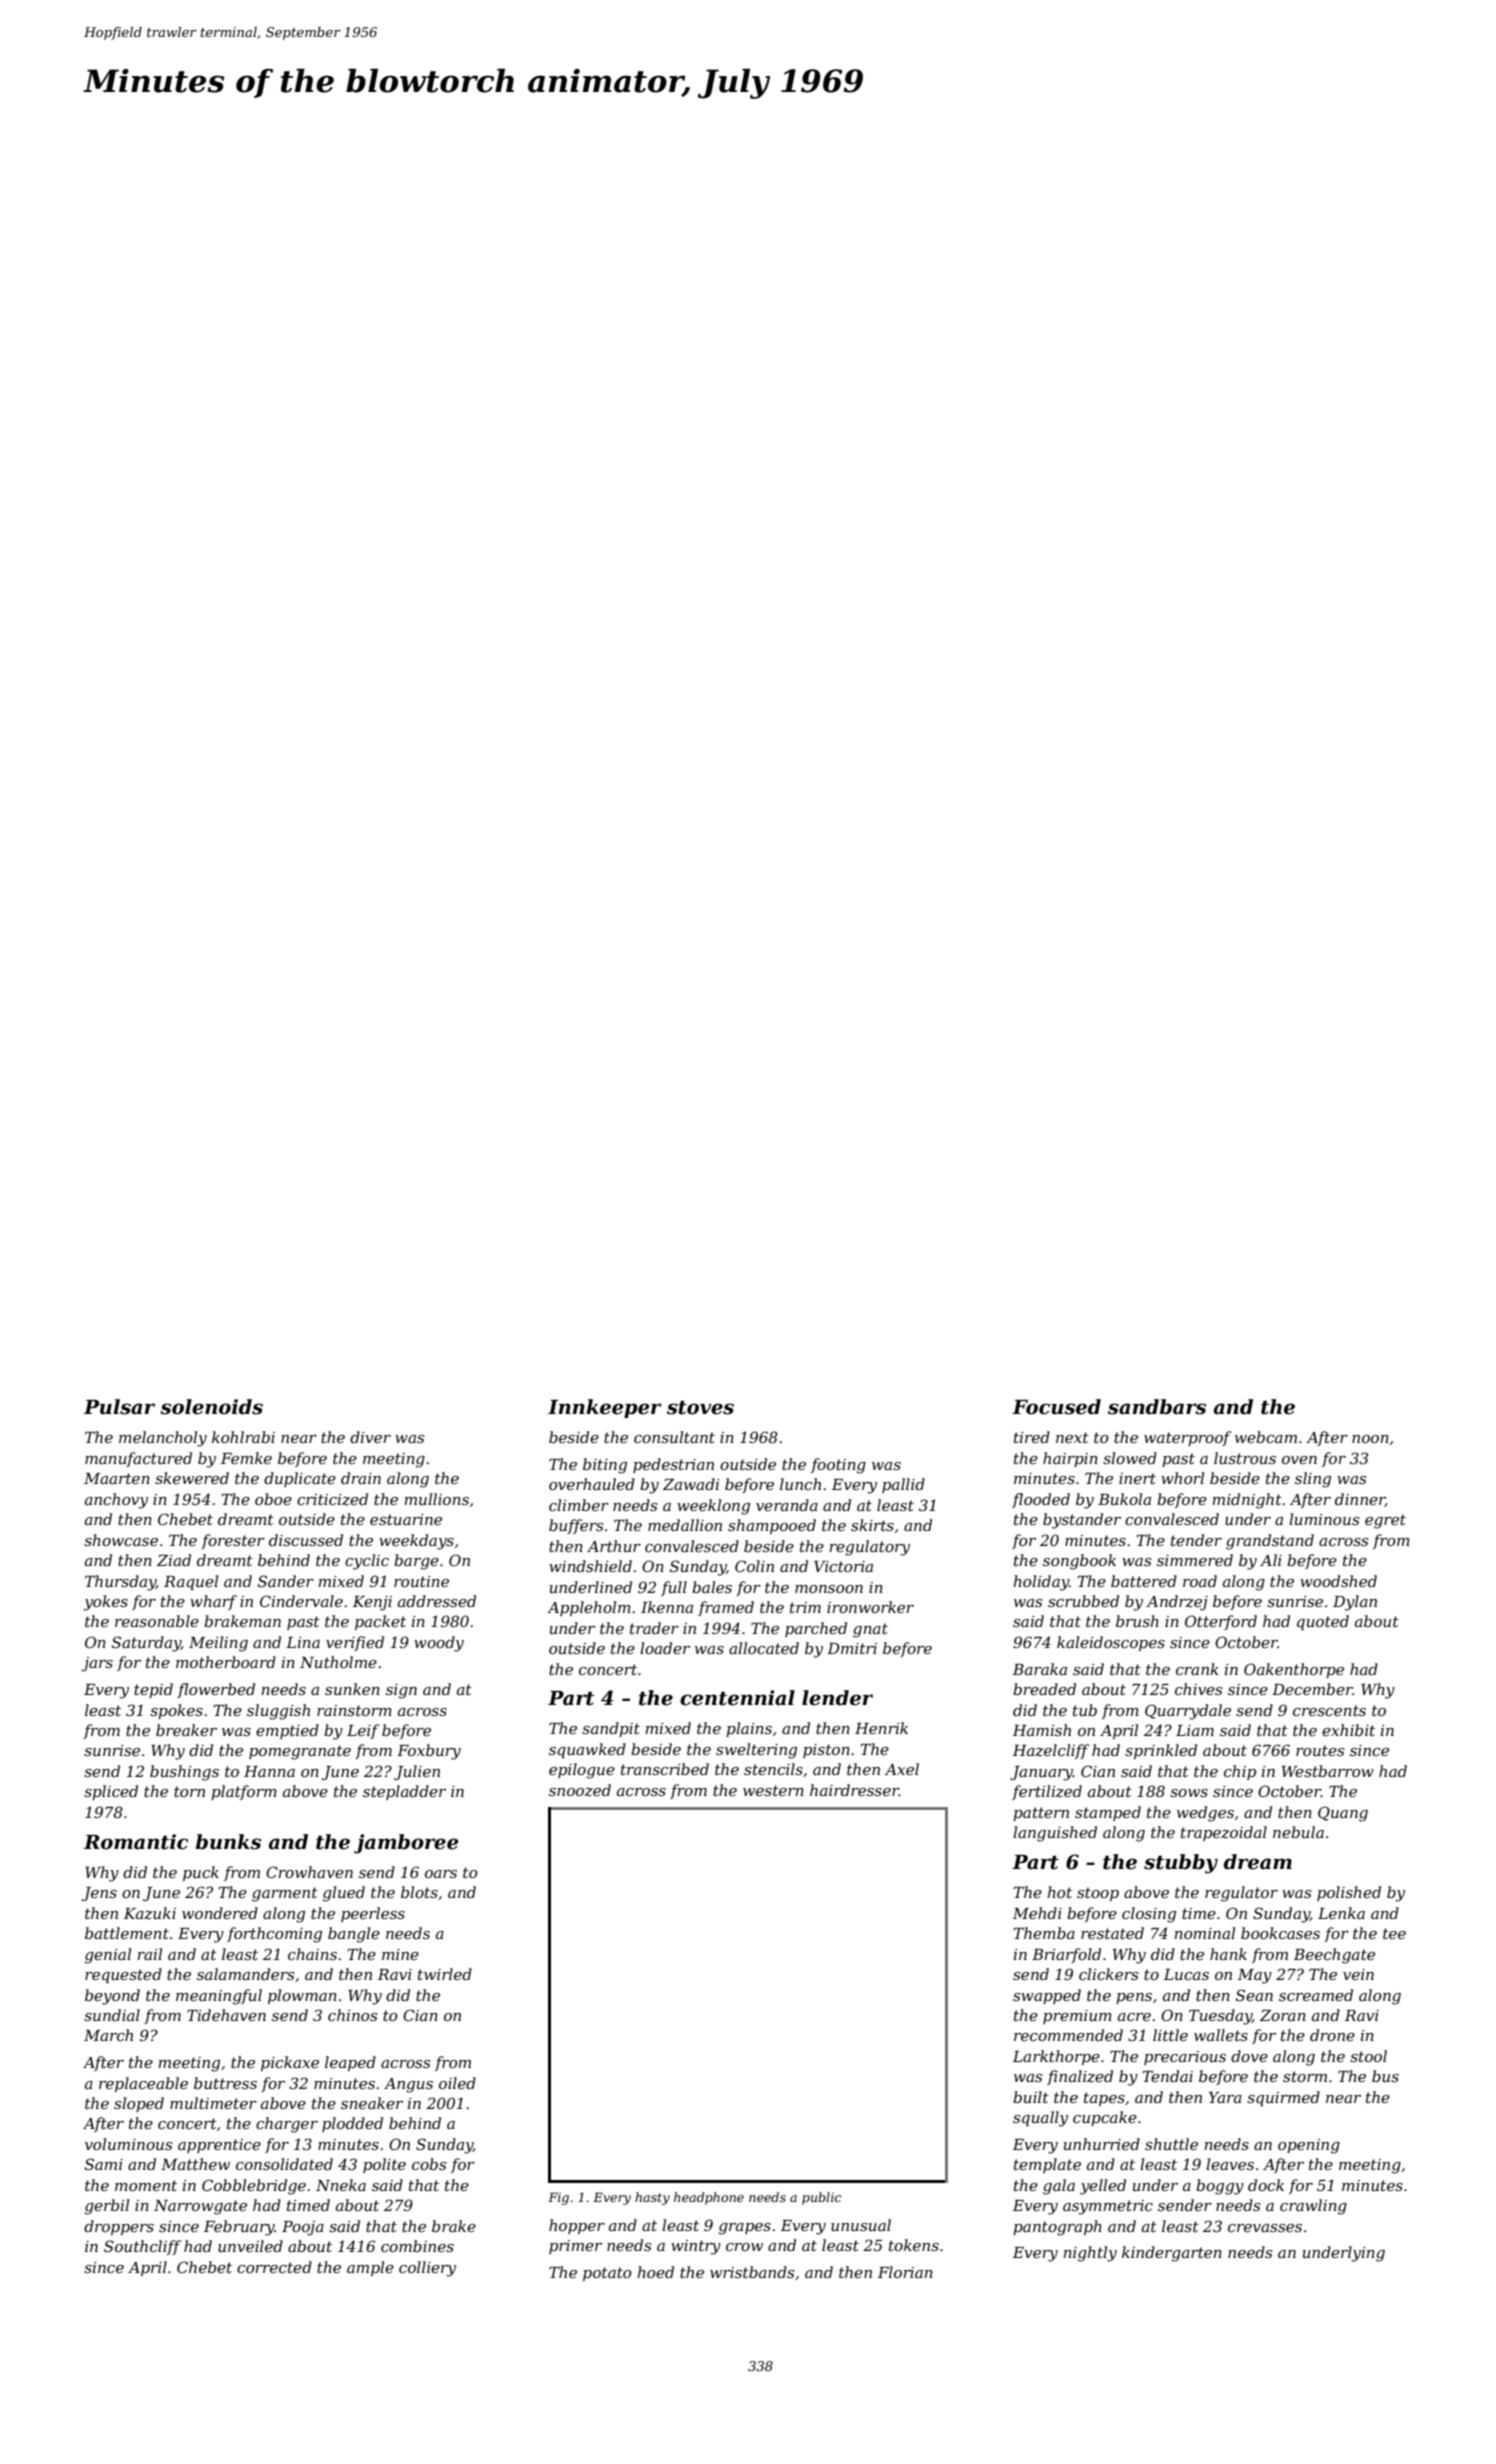 The height and width of the image is (2464, 1496). What do you see at coordinates (905, 2272) in the image?
I see `Florian` at bounding box center [905, 2272].
